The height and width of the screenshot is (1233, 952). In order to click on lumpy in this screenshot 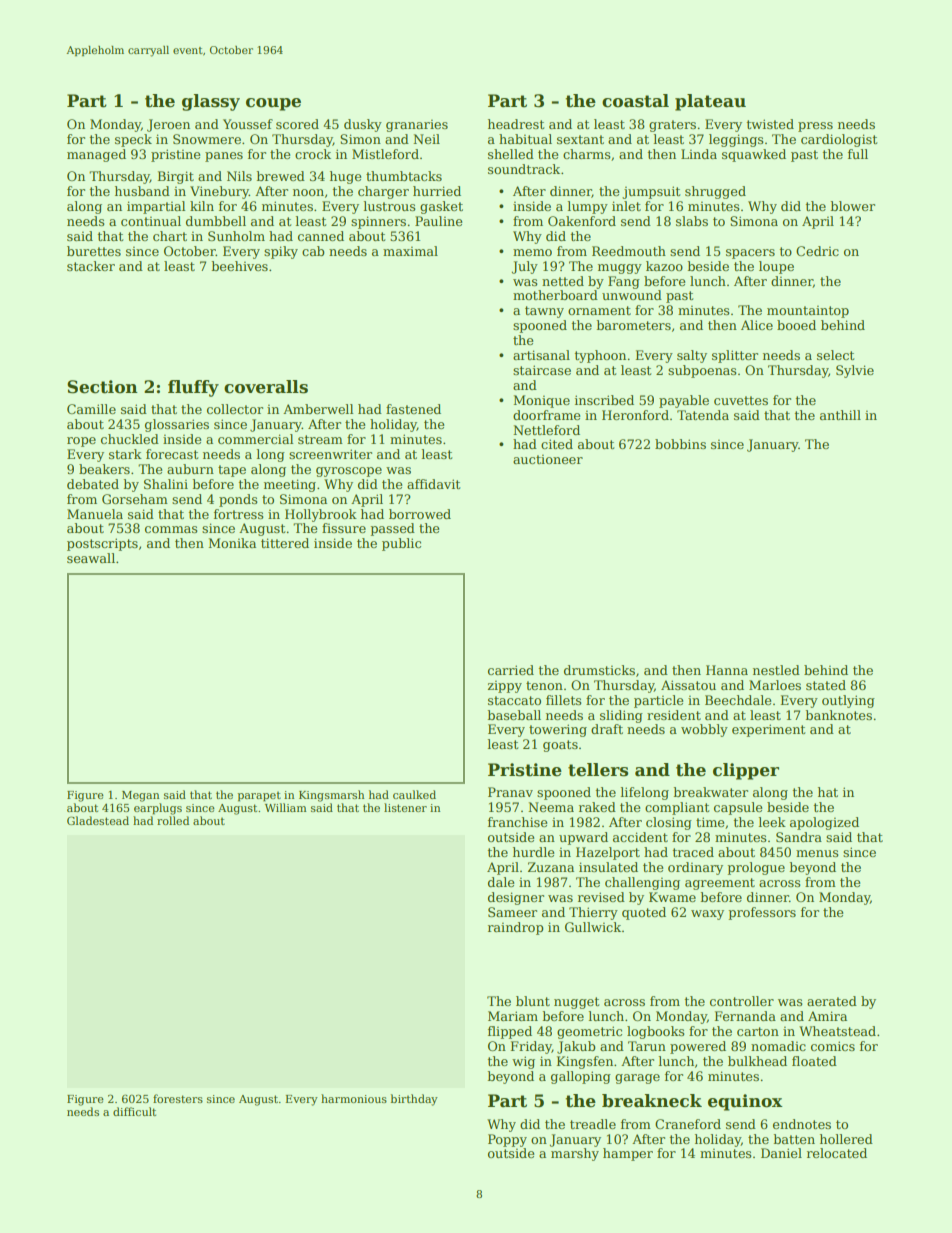, I will do `click(588, 207)`.
